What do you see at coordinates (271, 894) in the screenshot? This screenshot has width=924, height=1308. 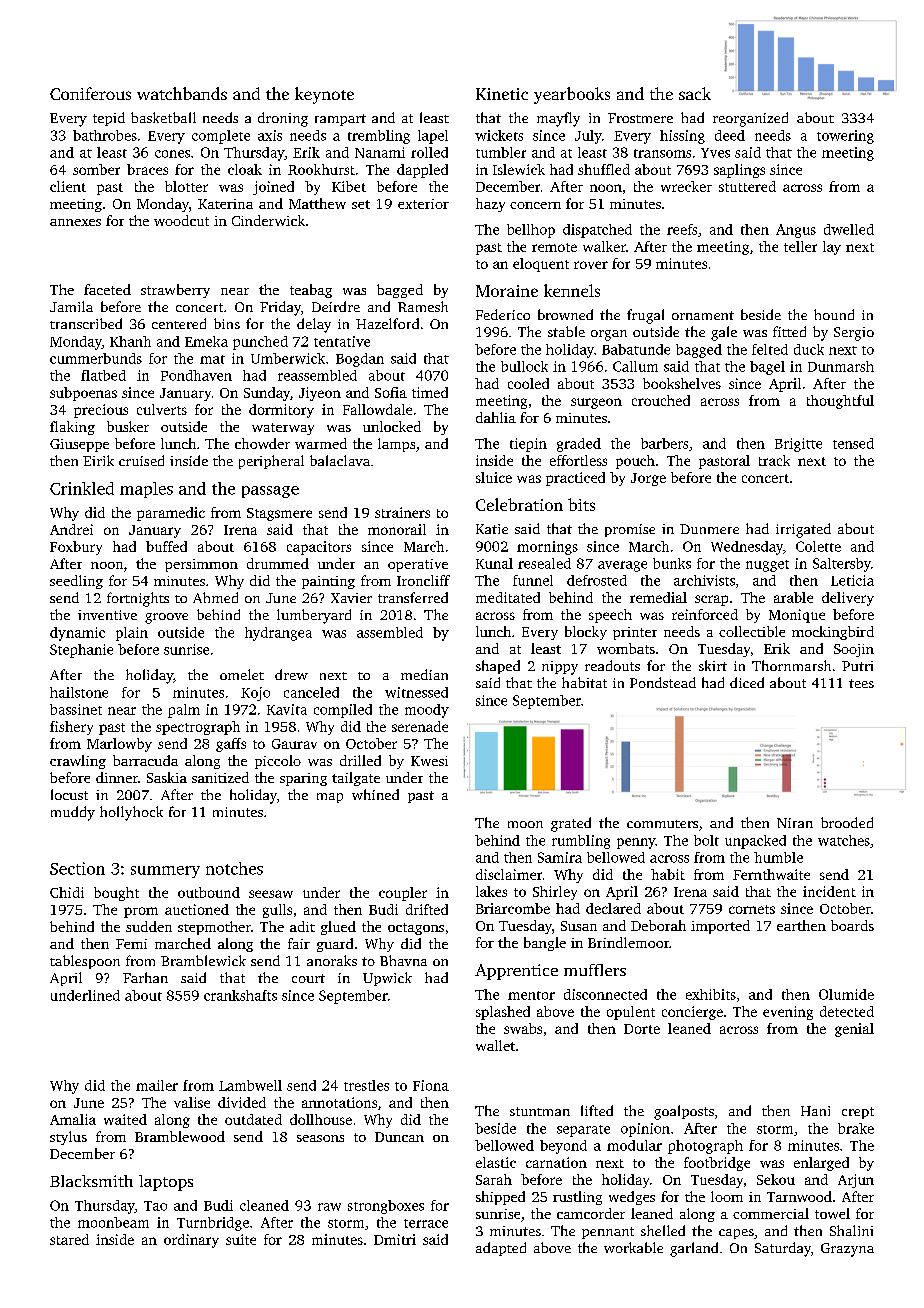 I see `seesaw` at bounding box center [271, 894].
